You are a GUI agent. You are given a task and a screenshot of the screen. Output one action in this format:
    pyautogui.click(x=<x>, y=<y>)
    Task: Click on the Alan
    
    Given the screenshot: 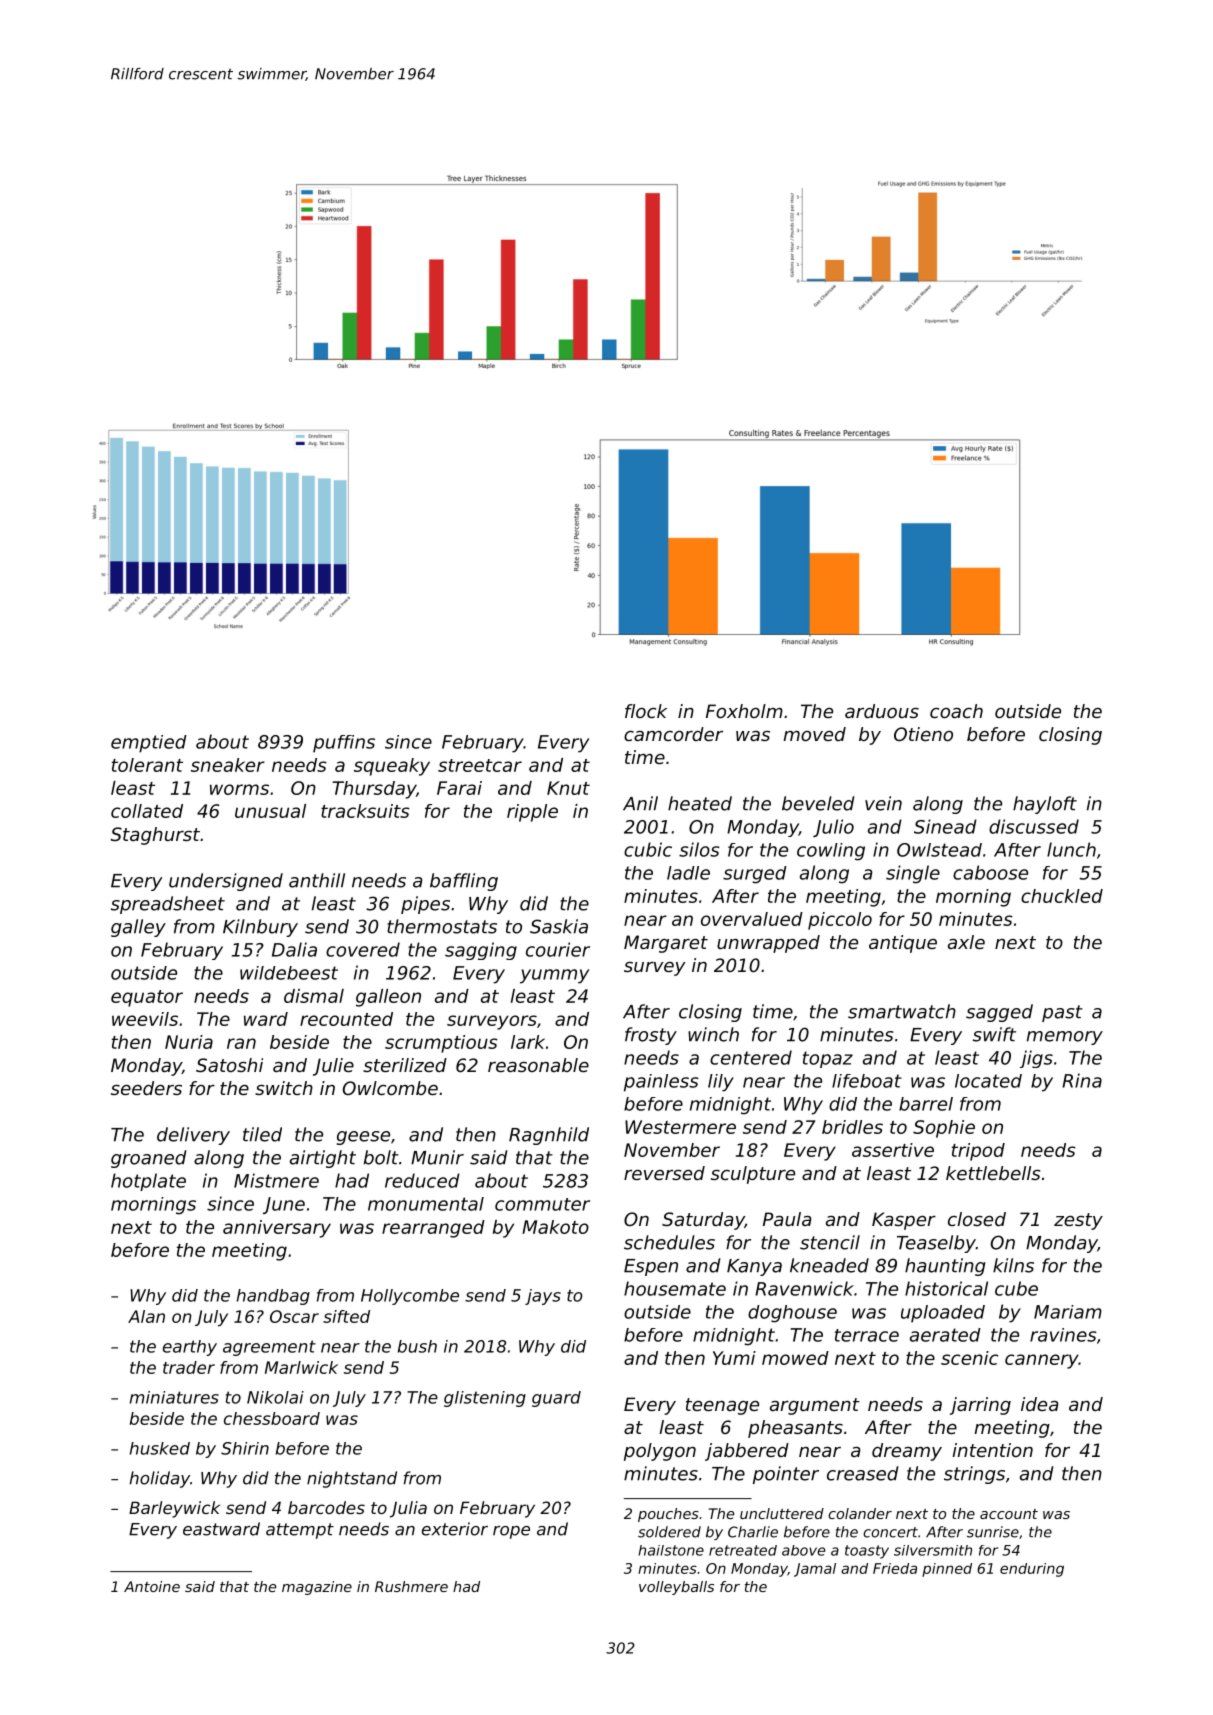 What is the action you would take?
    pyautogui.click(x=146, y=1316)
